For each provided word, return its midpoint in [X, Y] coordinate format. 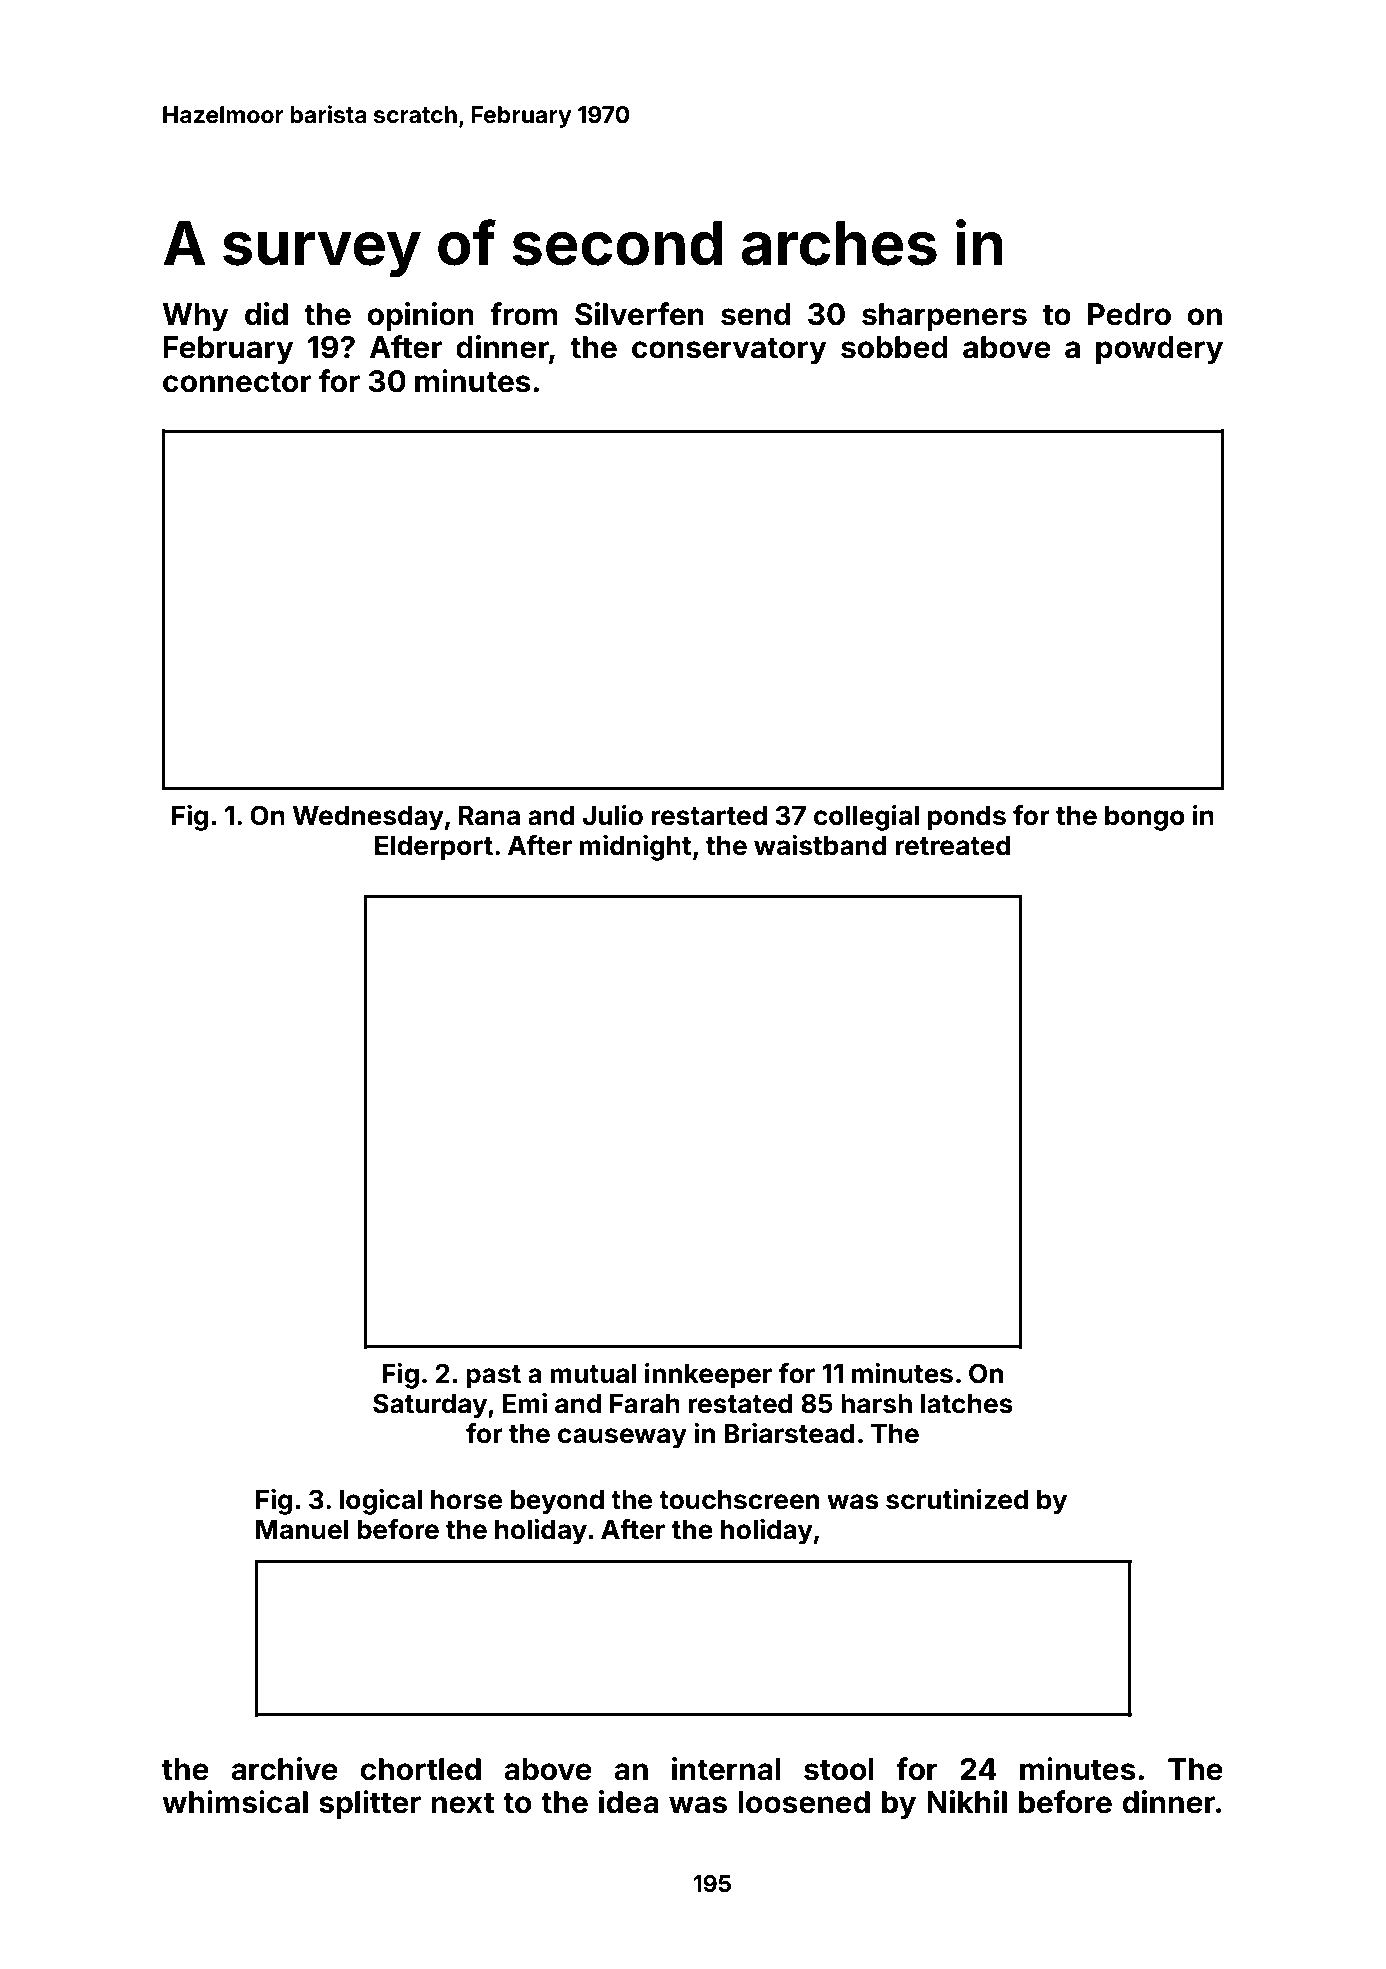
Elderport [434, 848]
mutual [593, 1374]
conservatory [729, 351]
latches [967, 1404]
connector [237, 382]
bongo [1145, 818]
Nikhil [967, 1801]
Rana [489, 816]
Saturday [430, 1406]
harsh [876, 1404]
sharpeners [944, 317]
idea [628, 1802]
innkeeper [708, 1376]
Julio [613, 815]
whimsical [235, 1802]
